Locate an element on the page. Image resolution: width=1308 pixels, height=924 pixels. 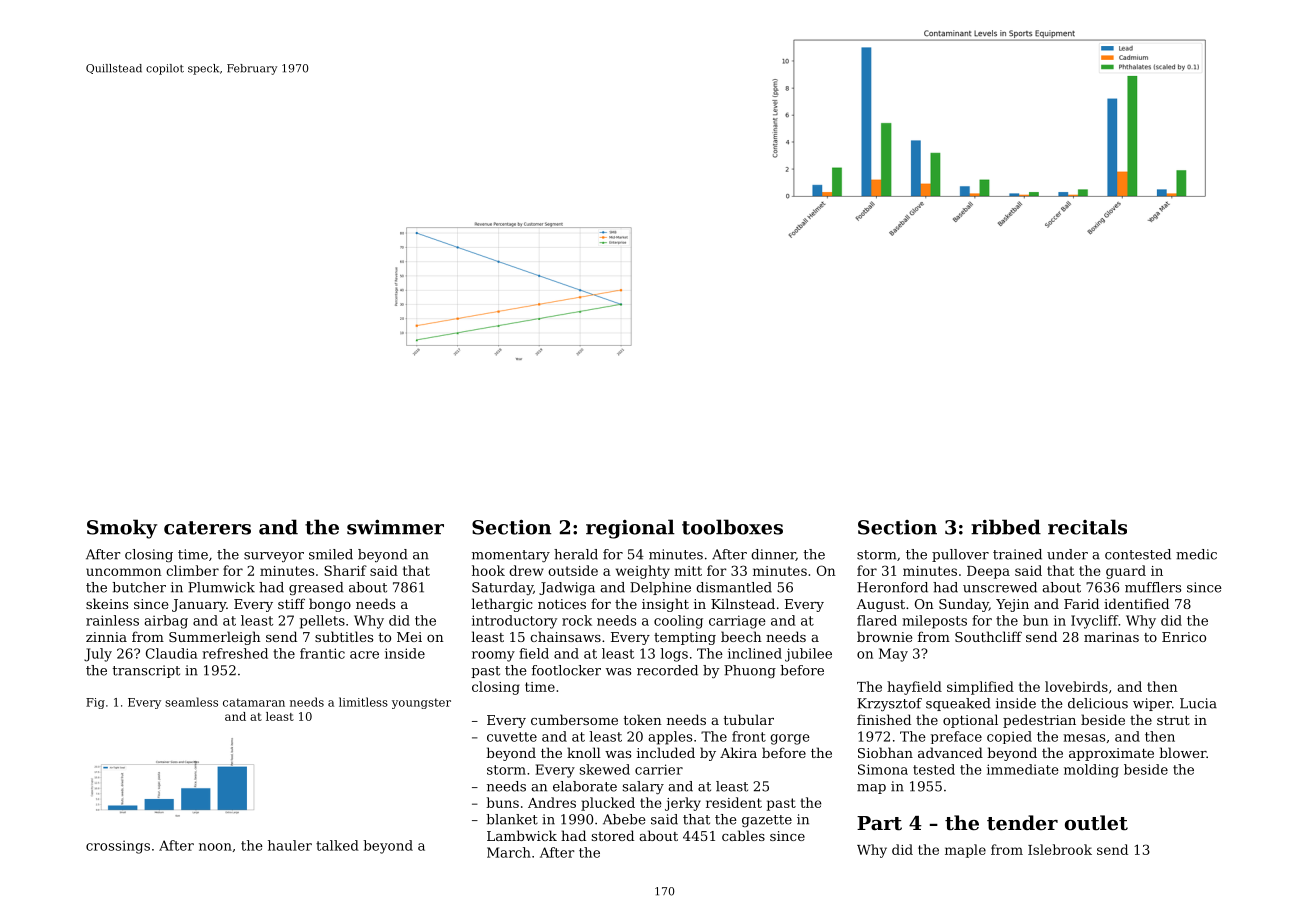
mufflers is located at coordinates (1153, 587).
